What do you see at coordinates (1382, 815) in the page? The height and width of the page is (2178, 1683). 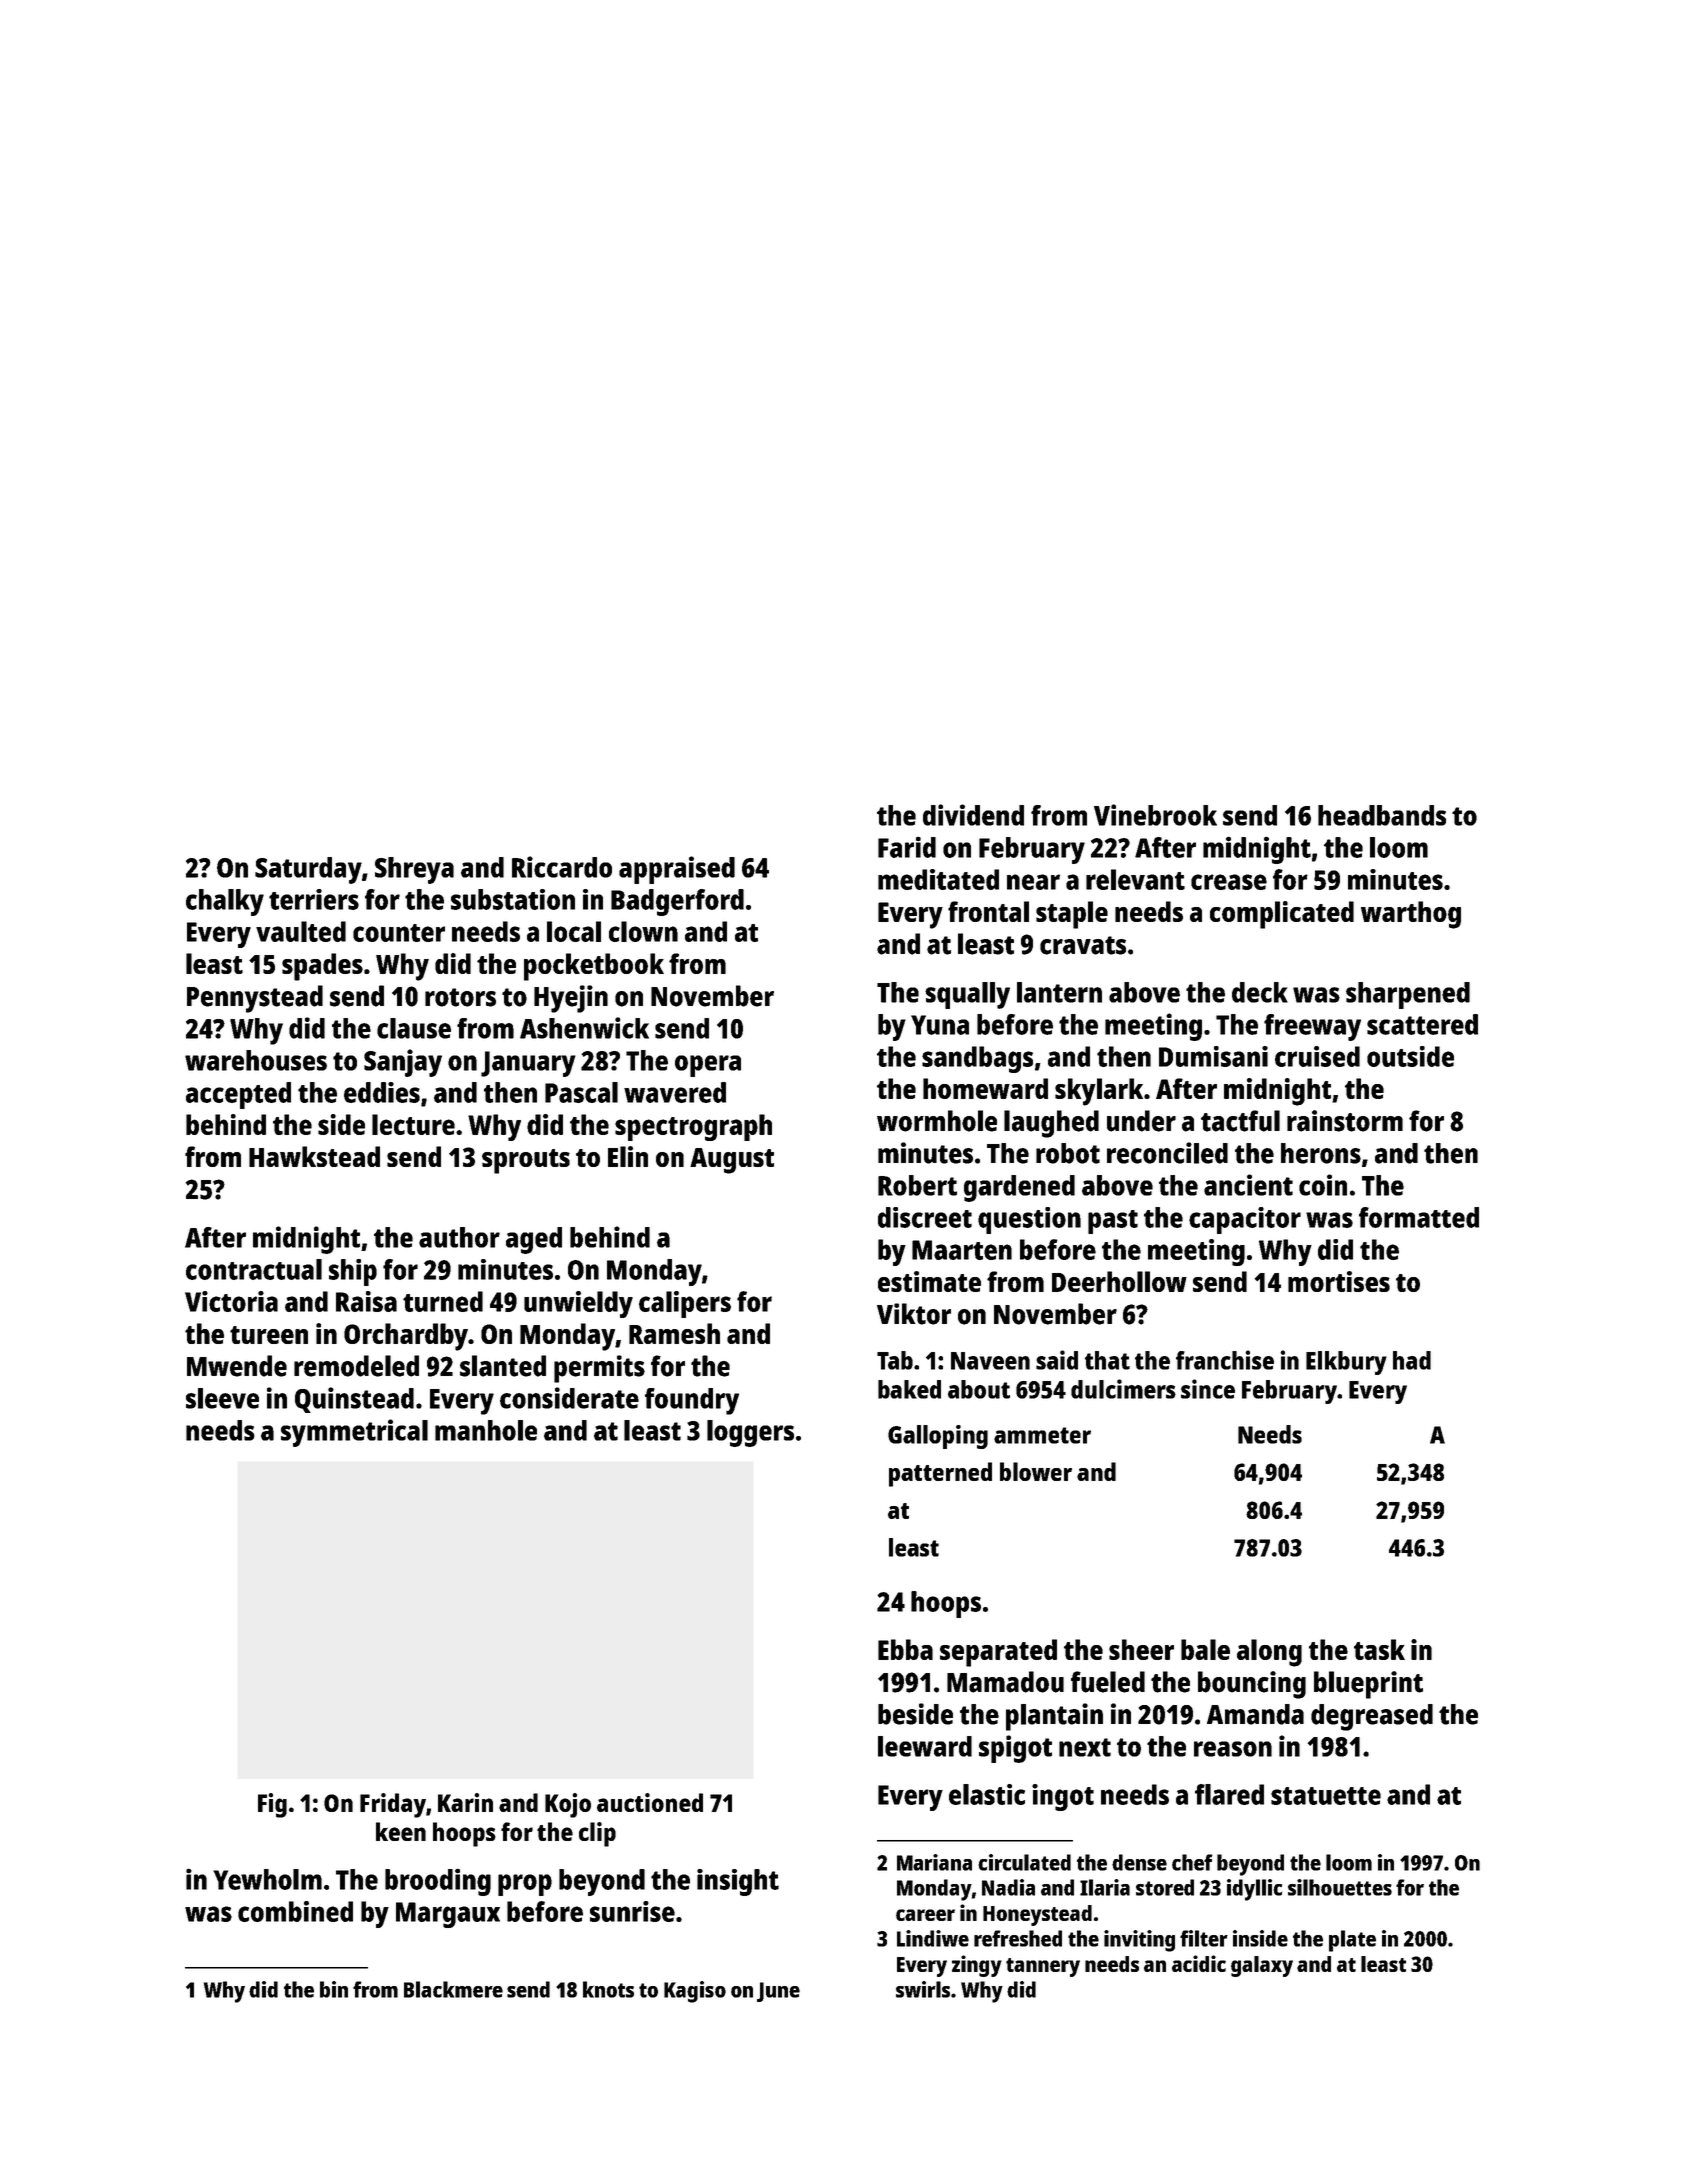 I see `headbands` at bounding box center [1382, 815].
